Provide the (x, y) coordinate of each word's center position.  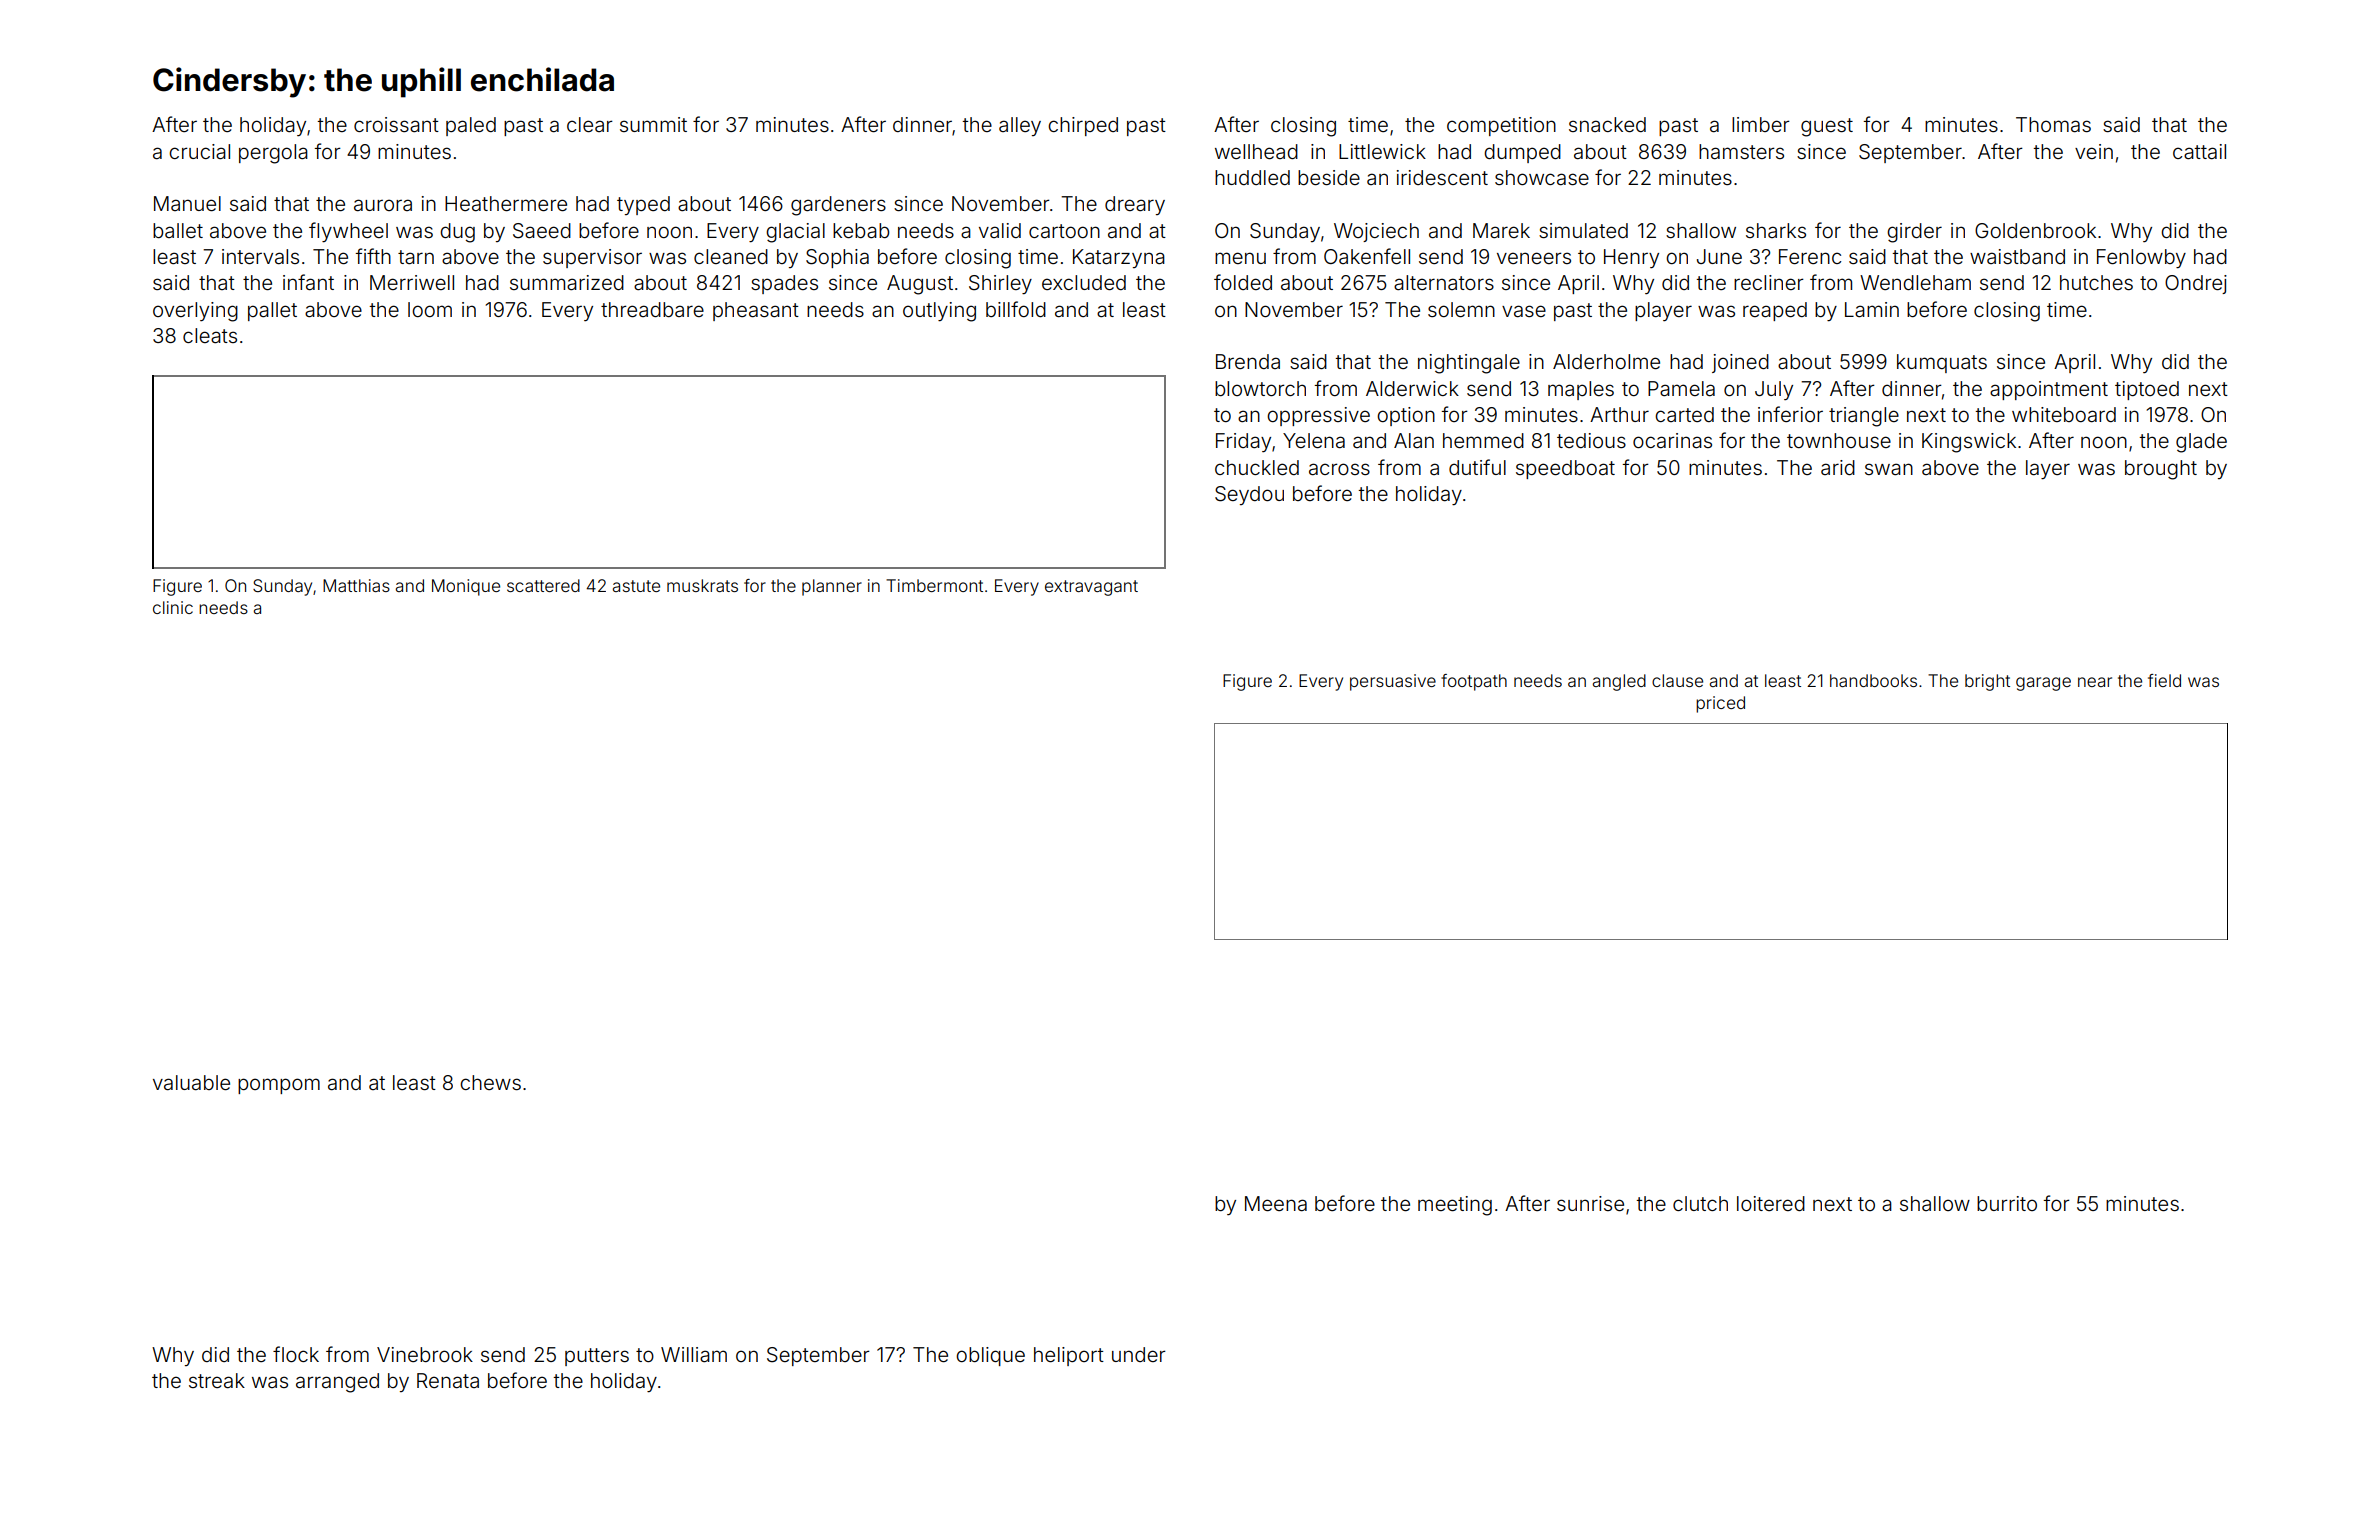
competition (1501, 126)
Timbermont (934, 585)
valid (1000, 230)
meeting (1455, 1206)
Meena (1276, 1203)
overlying (195, 312)
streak (217, 1380)
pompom (279, 1086)
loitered (1771, 1203)
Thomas (2053, 124)
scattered (543, 585)
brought (2161, 470)
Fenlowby (2141, 258)
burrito (2007, 1203)
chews (490, 1082)
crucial (199, 151)
